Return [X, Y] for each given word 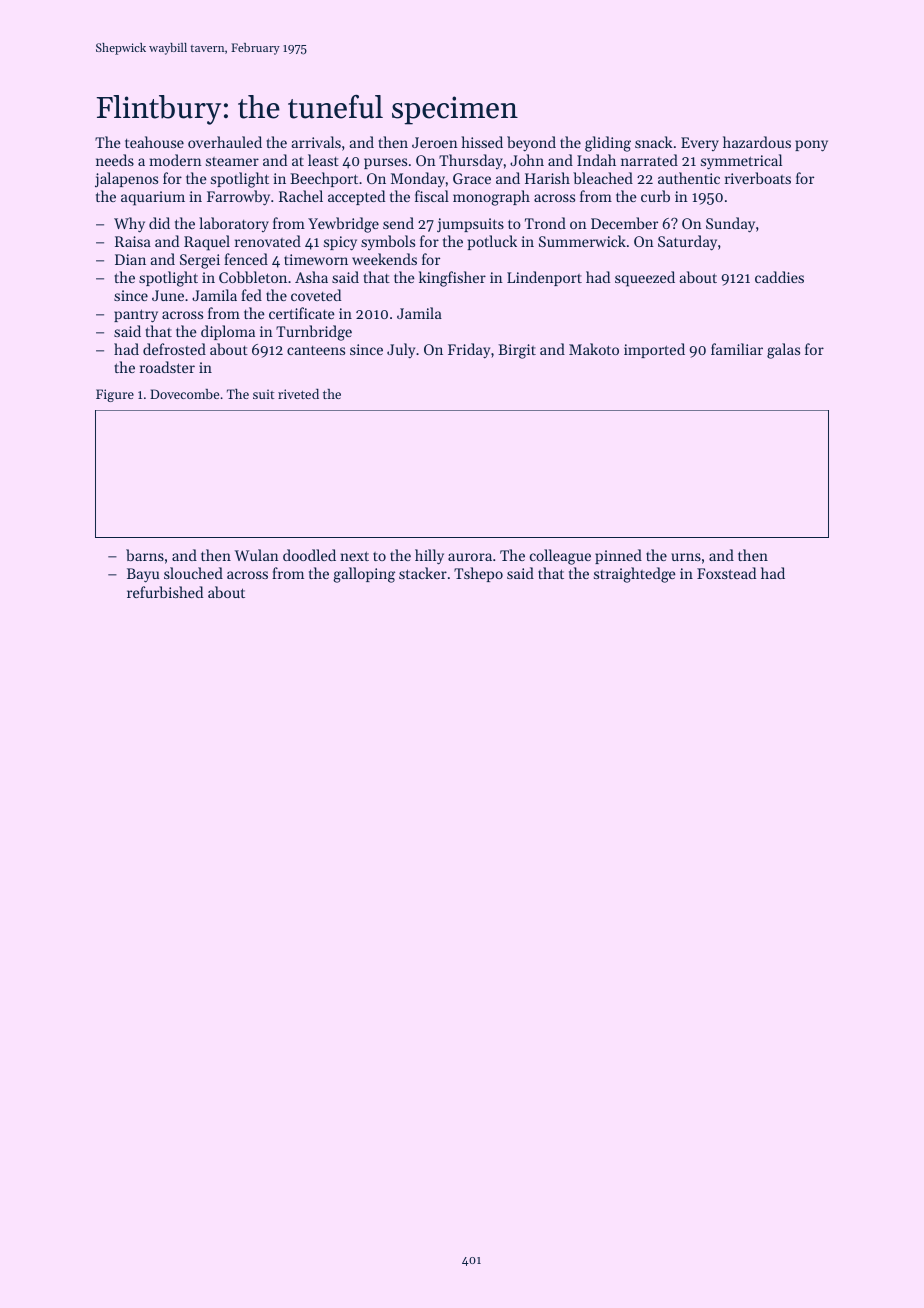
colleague [560, 557]
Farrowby [238, 198]
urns [686, 557]
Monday [418, 180]
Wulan [257, 555]
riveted [298, 394]
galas [783, 351]
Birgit [517, 351]
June [168, 295]
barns [145, 555]
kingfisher [452, 279]
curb [655, 196]
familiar [737, 349]
